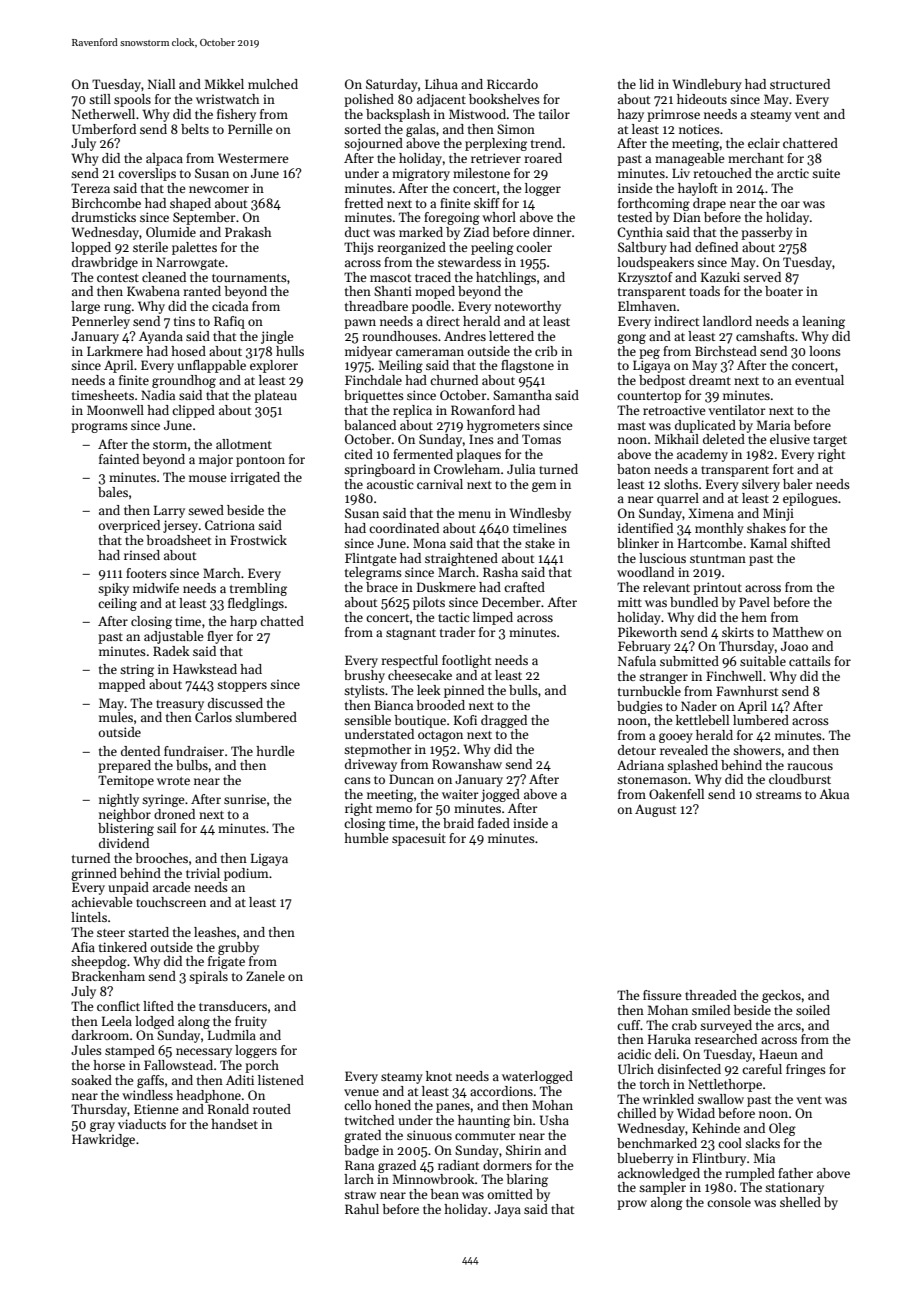  What do you see at coordinates (779, 795) in the screenshot?
I see `streams` at bounding box center [779, 795].
